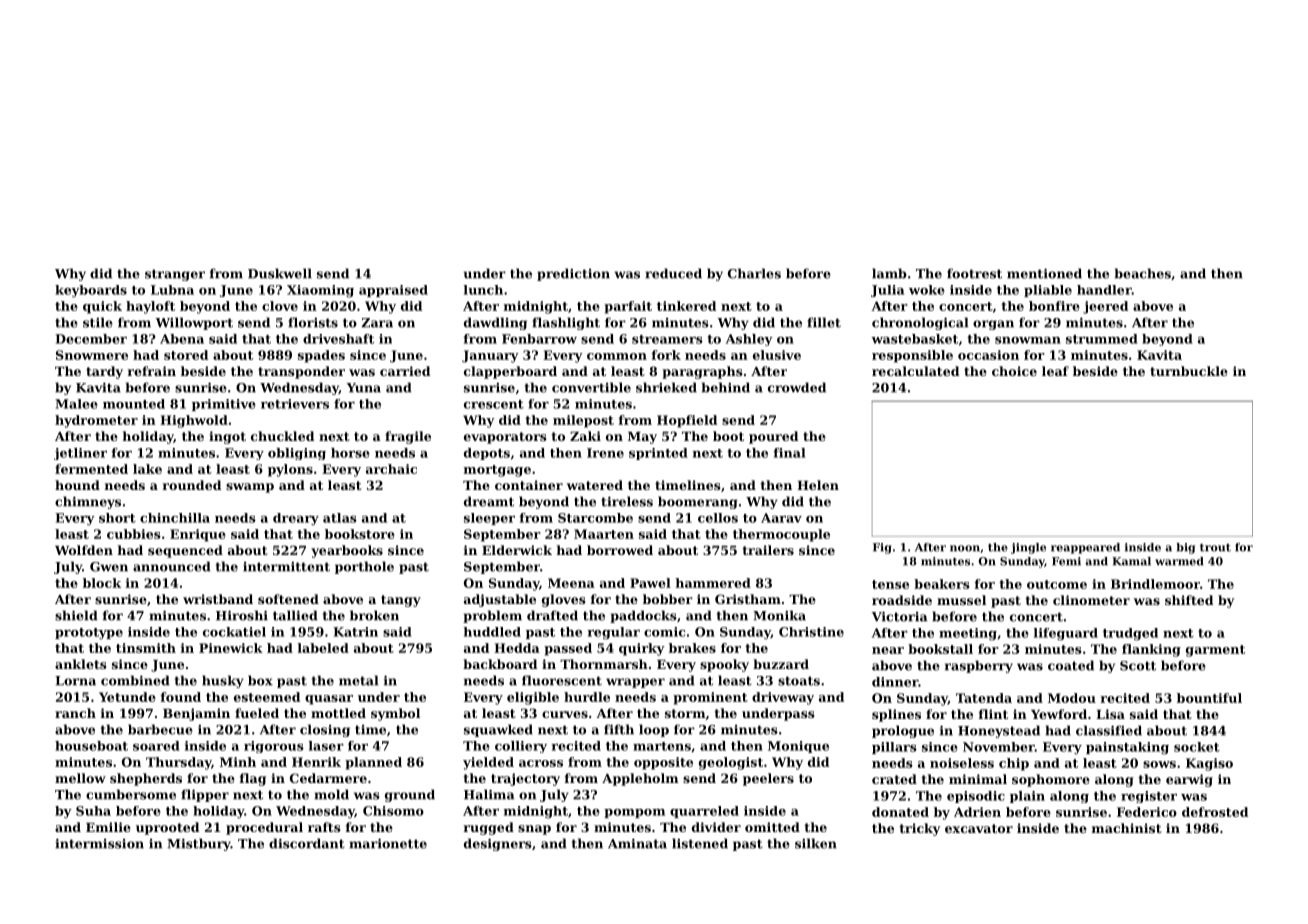 The height and width of the document is (924, 1308). What do you see at coordinates (76, 404) in the document?
I see `Malee` at bounding box center [76, 404].
